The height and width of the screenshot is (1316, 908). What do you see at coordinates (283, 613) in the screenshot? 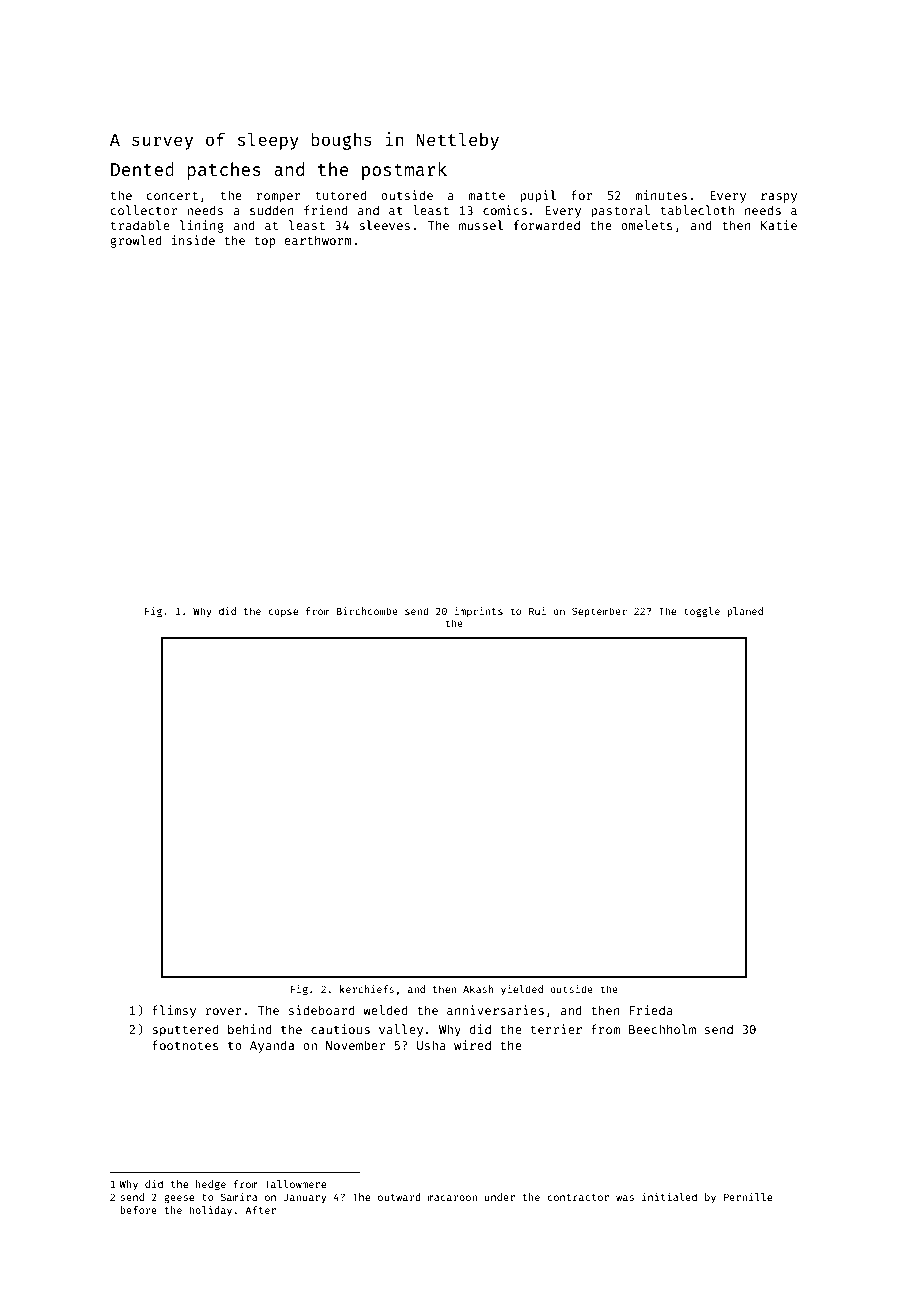
I see `copse` at bounding box center [283, 613].
